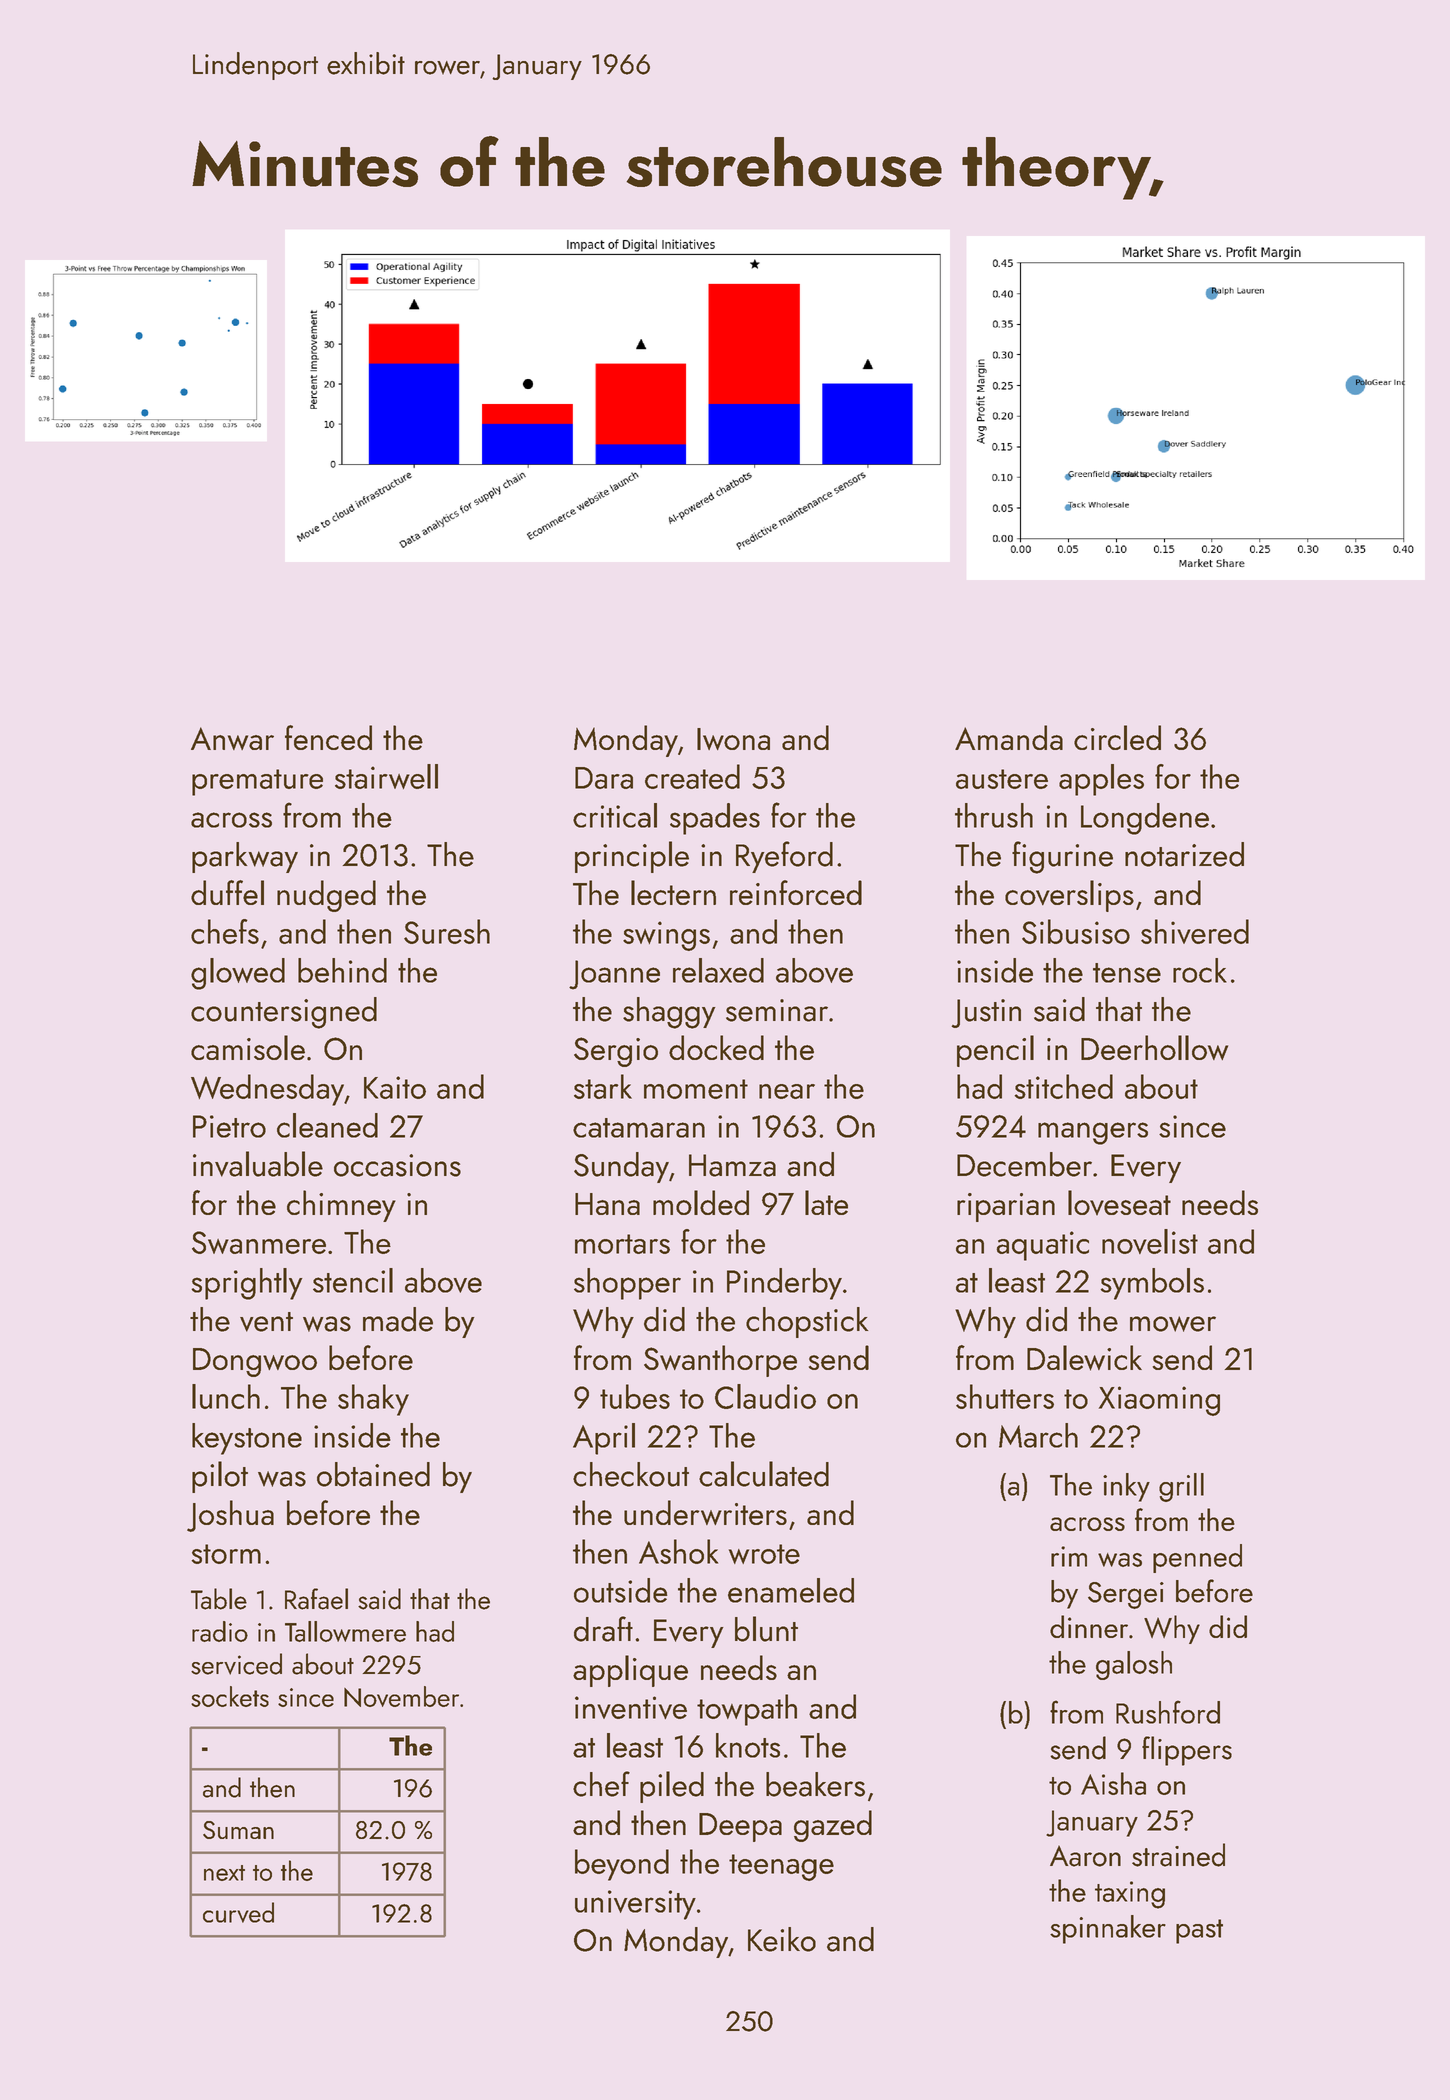 The height and width of the page is (2100, 1450). Describe the element at coordinates (232, 738) in the page. I see `Anwar` at that location.
